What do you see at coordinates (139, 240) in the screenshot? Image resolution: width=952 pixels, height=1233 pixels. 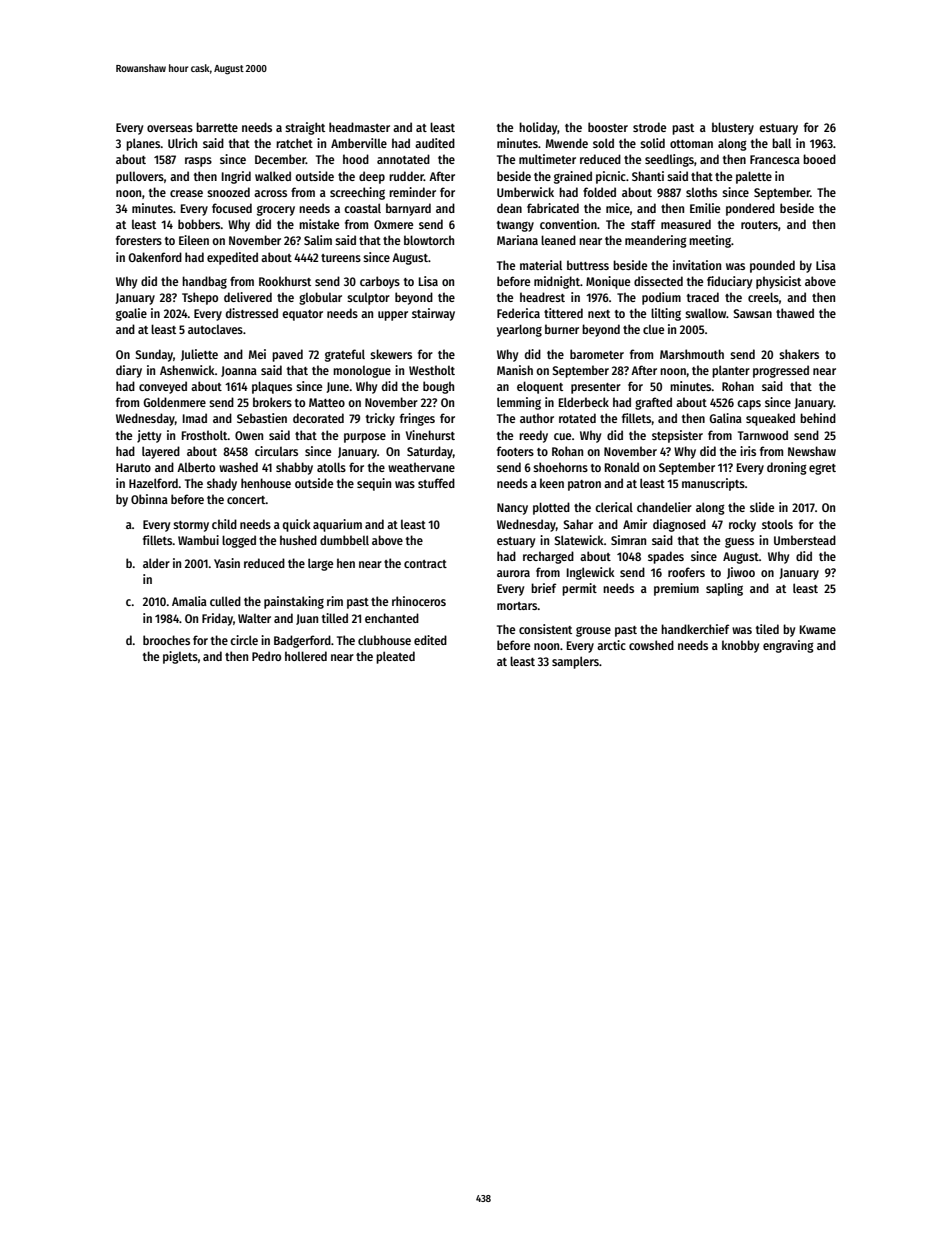 I see `foresters` at bounding box center [139, 240].
